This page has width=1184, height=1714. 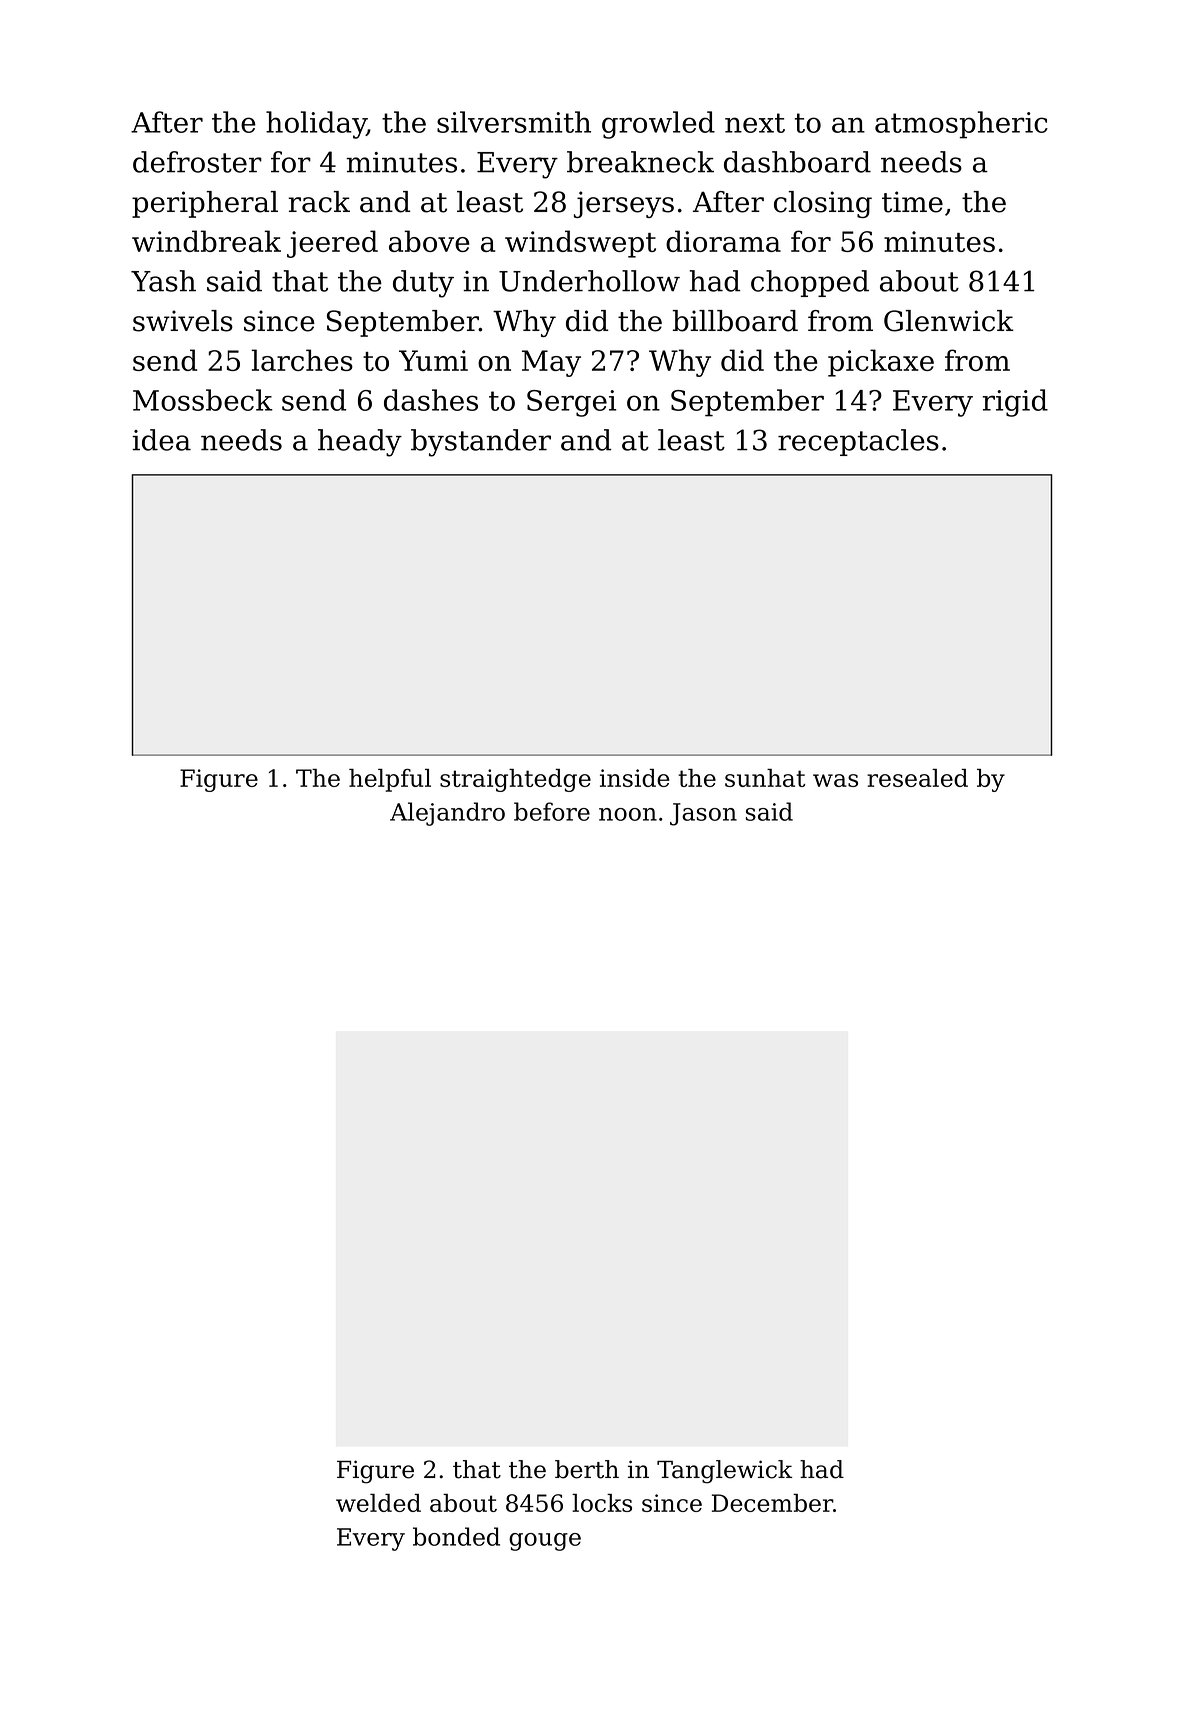 What do you see at coordinates (545, 1542) in the page?
I see `gouge` at bounding box center [545, 1542].
